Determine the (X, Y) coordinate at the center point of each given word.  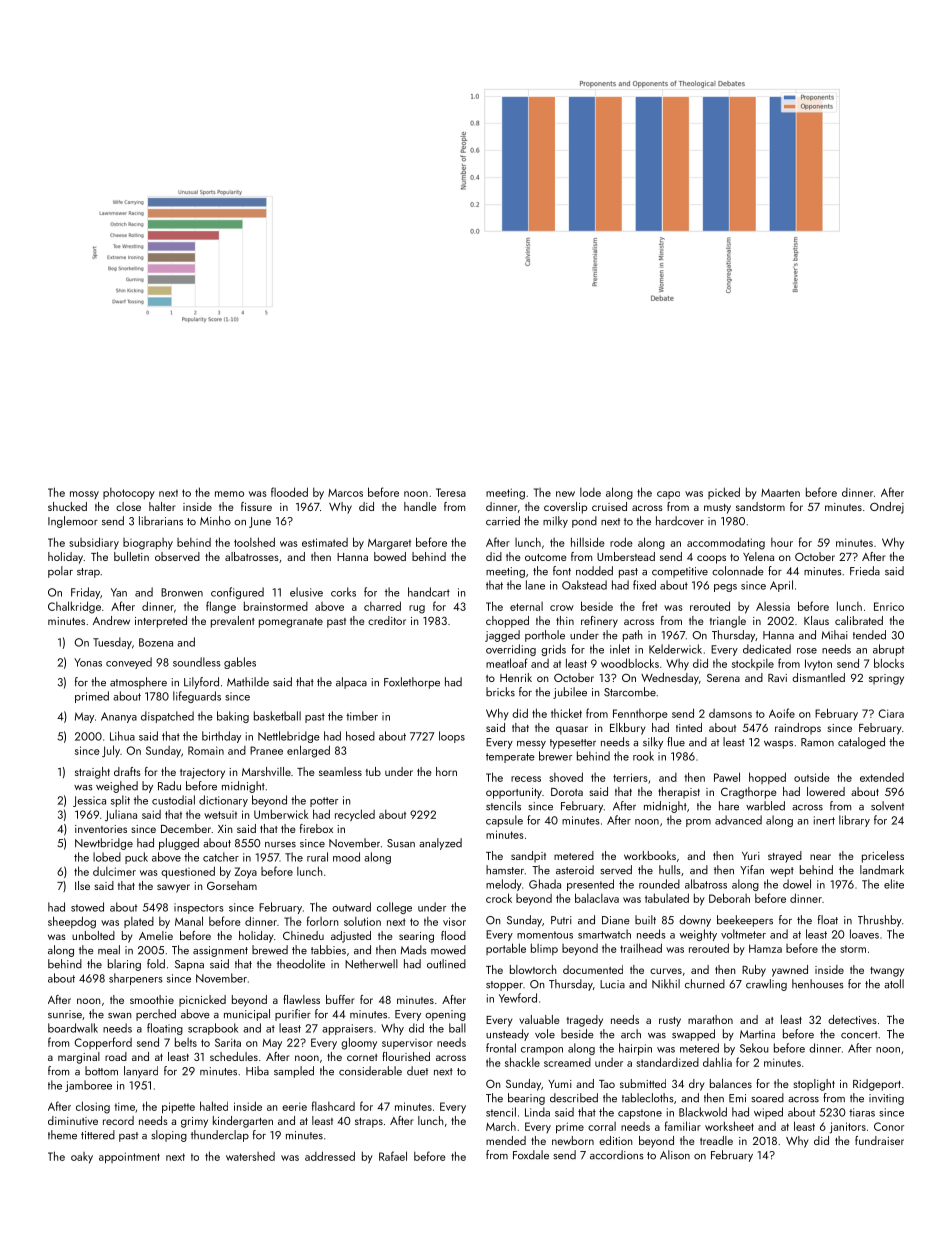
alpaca (351, 683)
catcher (221, 857)
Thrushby (880, 921)
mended (506, 1140)
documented (593, 969)
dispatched (167, 717)
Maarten (780, 493)
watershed (250, 1156)
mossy (84, 495)
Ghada (545, 884)
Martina (757, 1034)
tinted (689, 727)
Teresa (451, 492)
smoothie (152, 999)
